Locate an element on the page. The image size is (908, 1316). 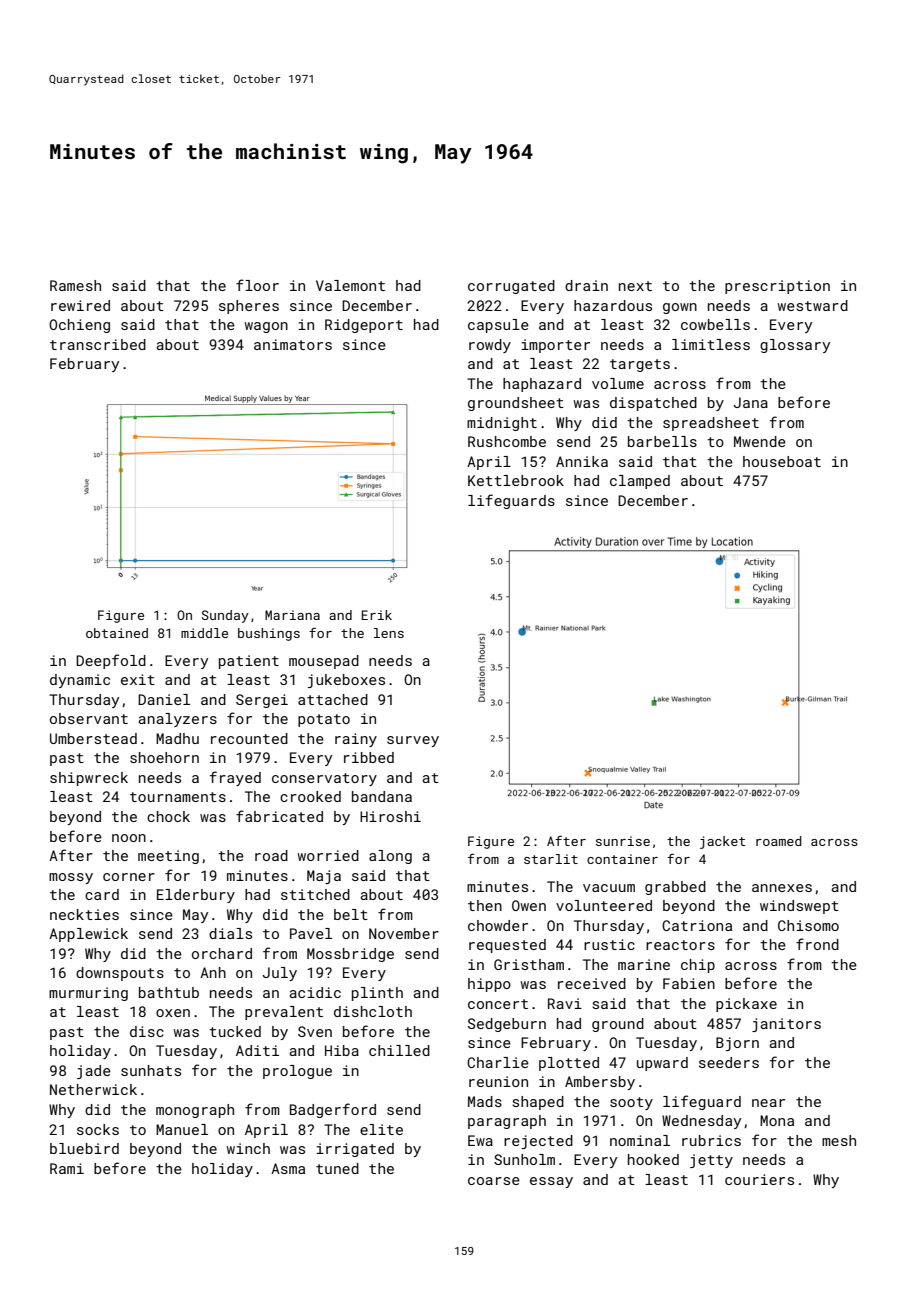
Applewick is located at coordinates (88, 935).
